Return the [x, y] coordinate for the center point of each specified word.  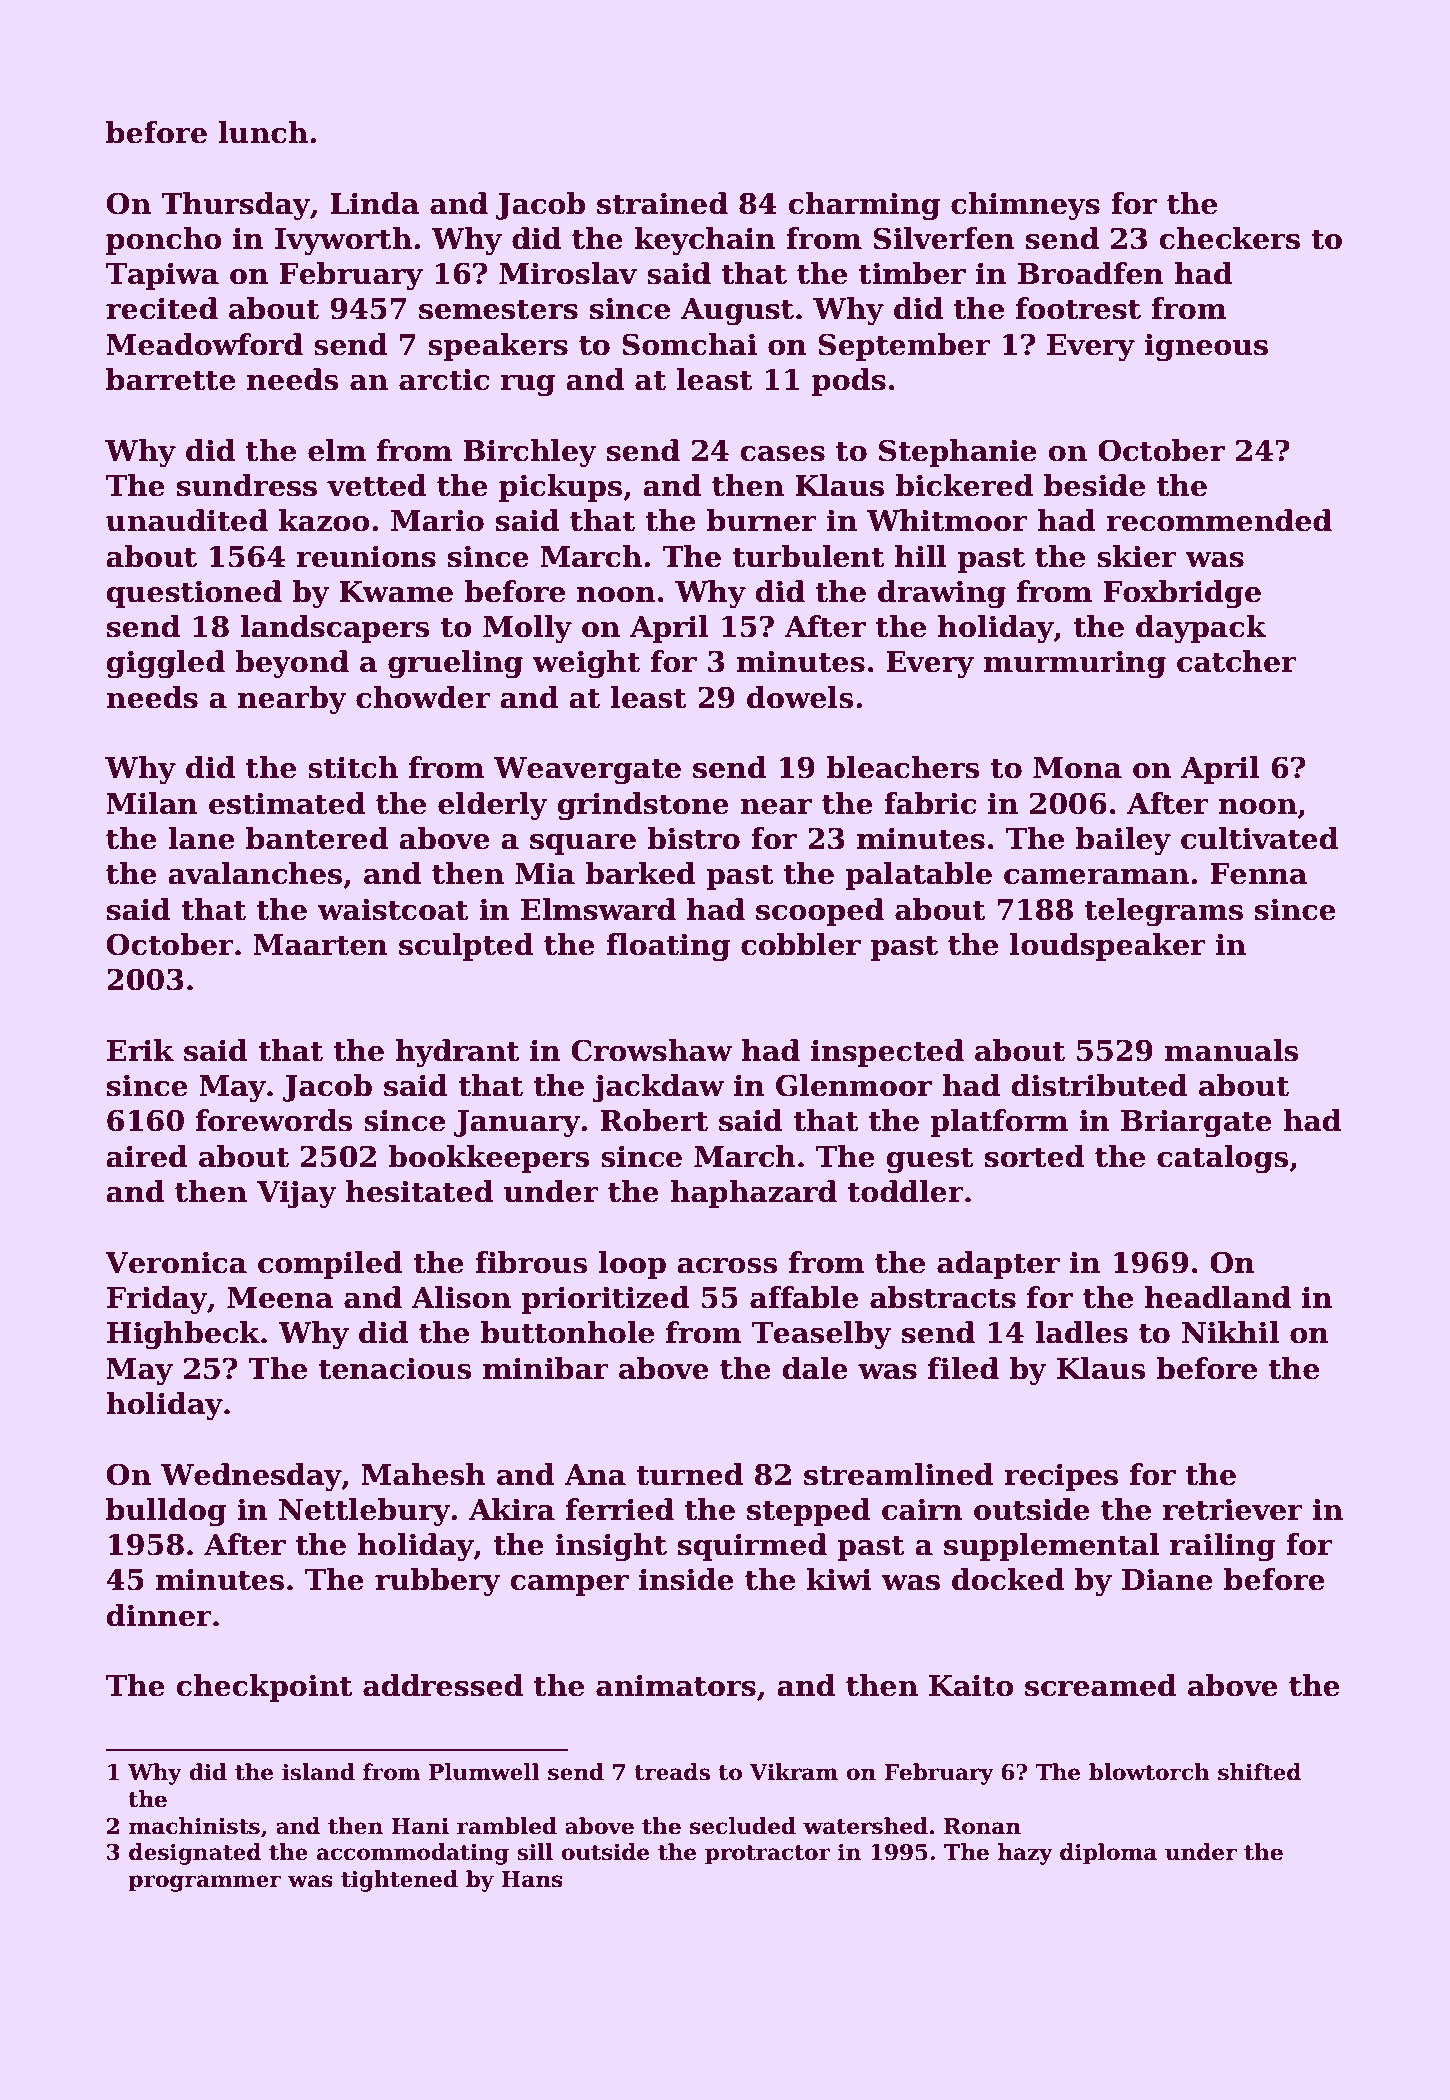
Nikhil [1230, 1332]
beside [1094, 485]
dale [815, 1368]
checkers [1229, 238]
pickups [560, 488]
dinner [159, 1615]
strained [662, 203]
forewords [274, 1120]
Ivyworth [343, 241]
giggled [165, 664]
